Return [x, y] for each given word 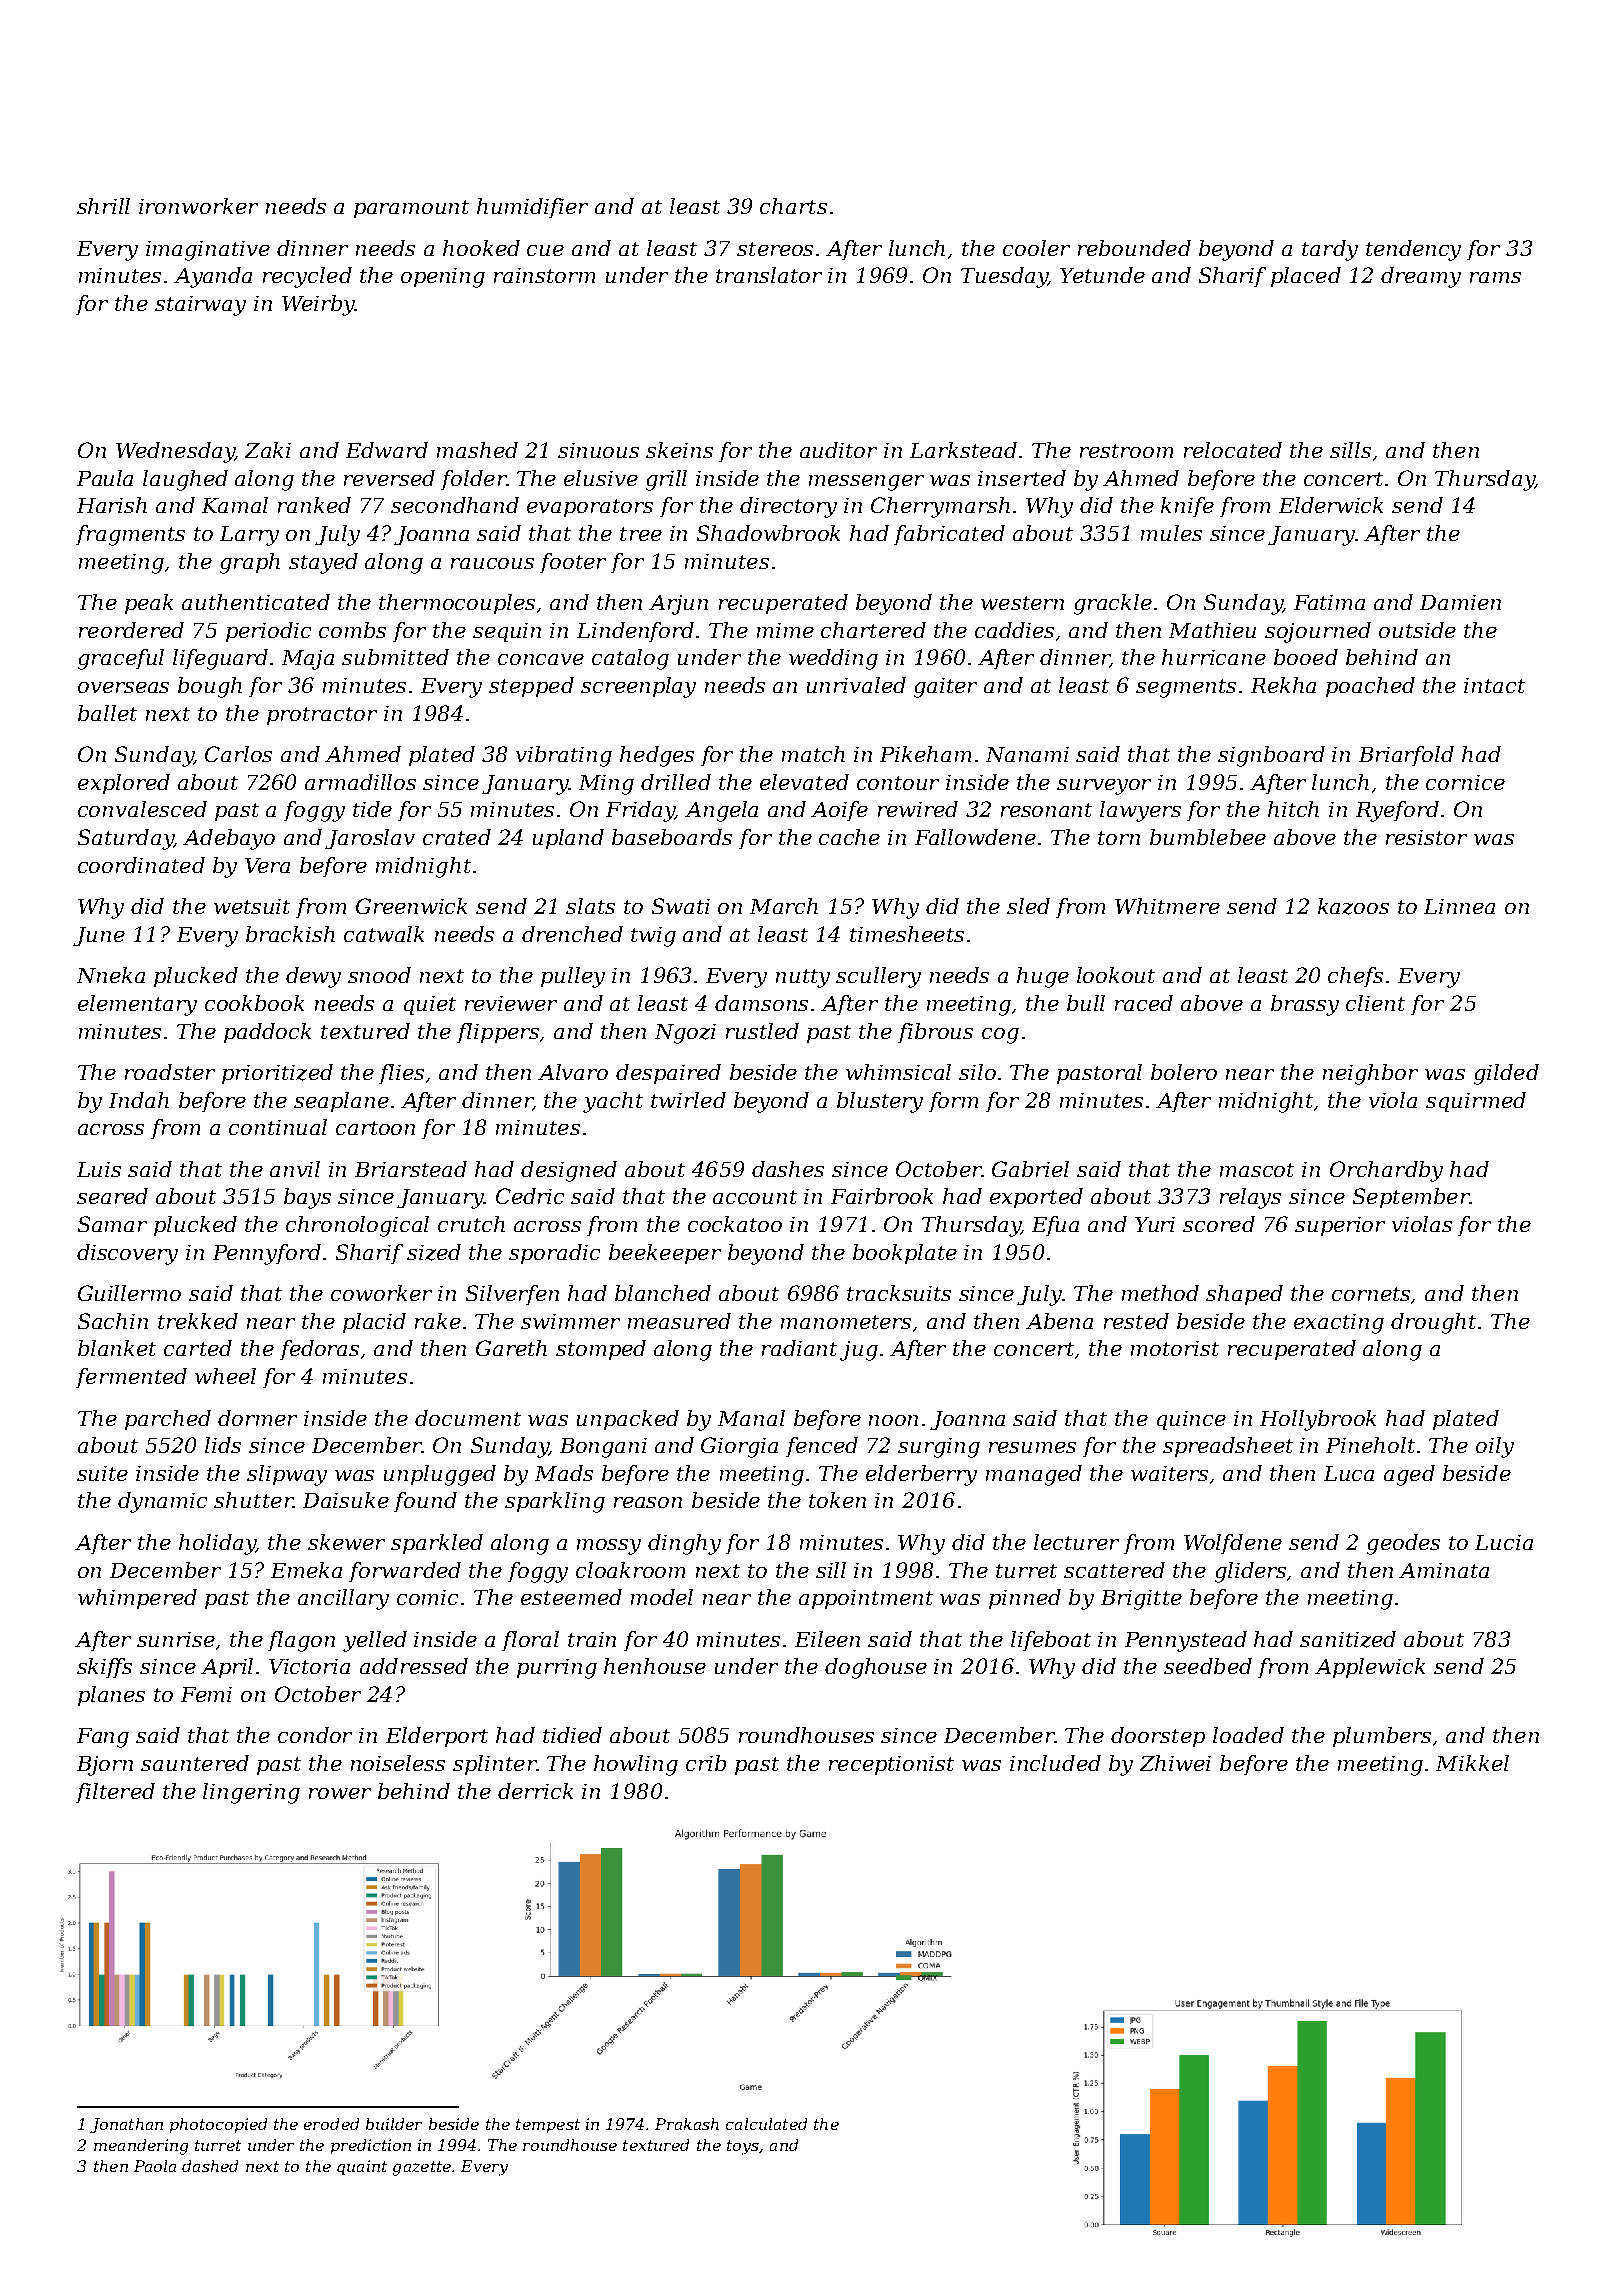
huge [1043, 977]
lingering [251, 1793]
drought [1433, 1323]
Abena [1059, 1321]
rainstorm [544, 275]
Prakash [687, 2124]
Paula [105, 478]
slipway [287, 1475]
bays [307, 1198]
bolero [1184, 1072]
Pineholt [1370, 1445]
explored [124, 784]
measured [679, 1321]
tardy [1330, 250]
